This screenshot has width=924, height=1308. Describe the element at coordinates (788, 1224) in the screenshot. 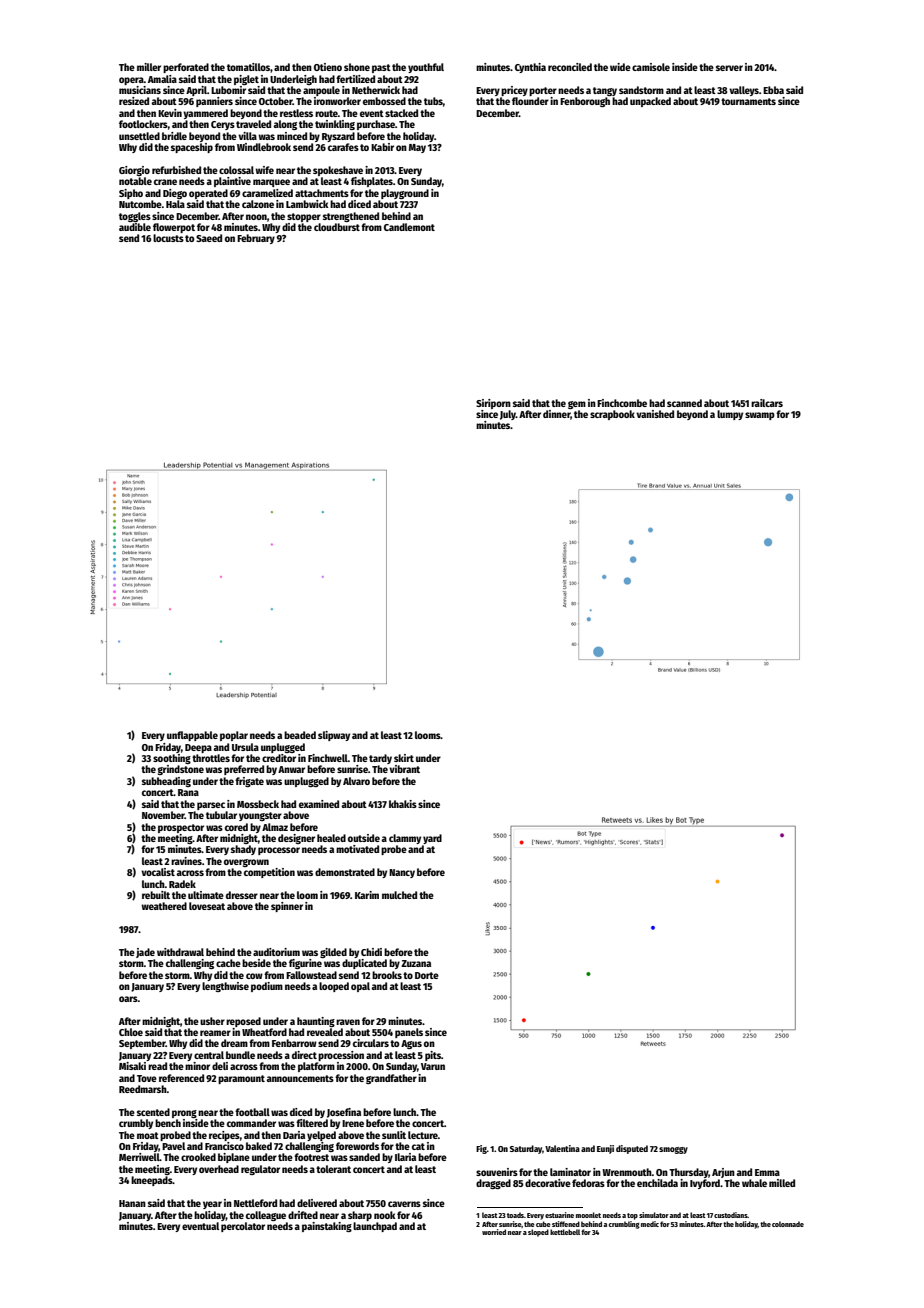

I see `colonnade` at that location.
